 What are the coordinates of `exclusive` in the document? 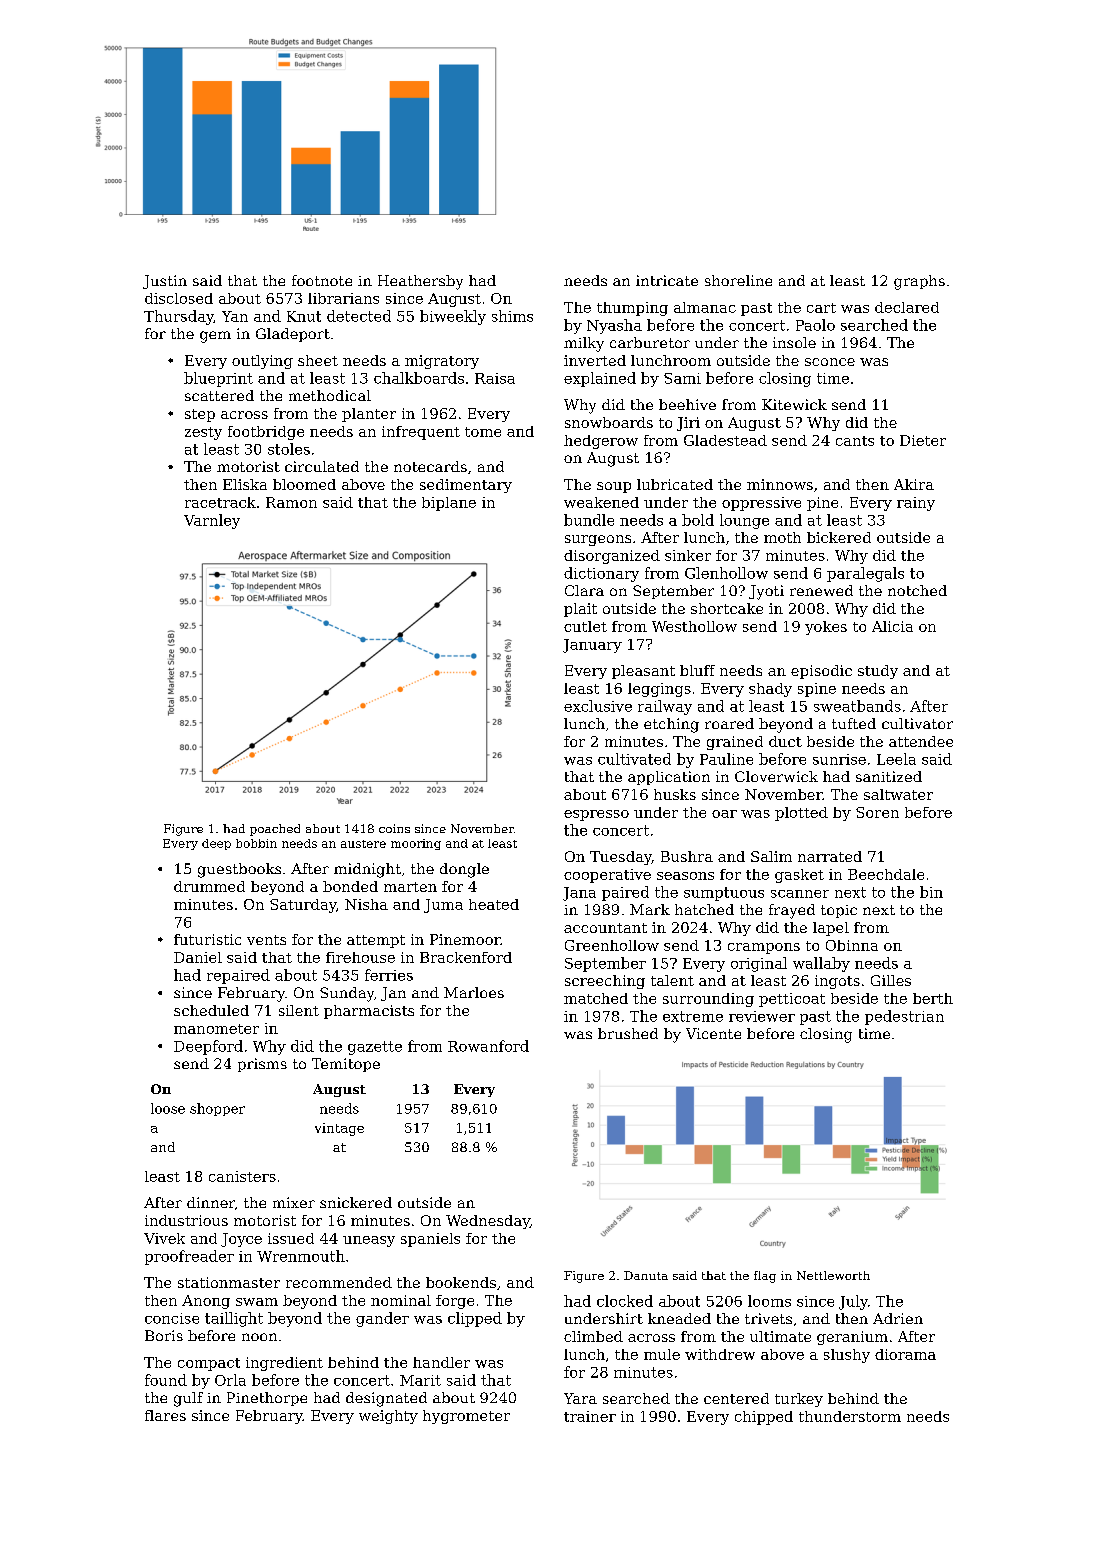 It's located at (598, 706).
